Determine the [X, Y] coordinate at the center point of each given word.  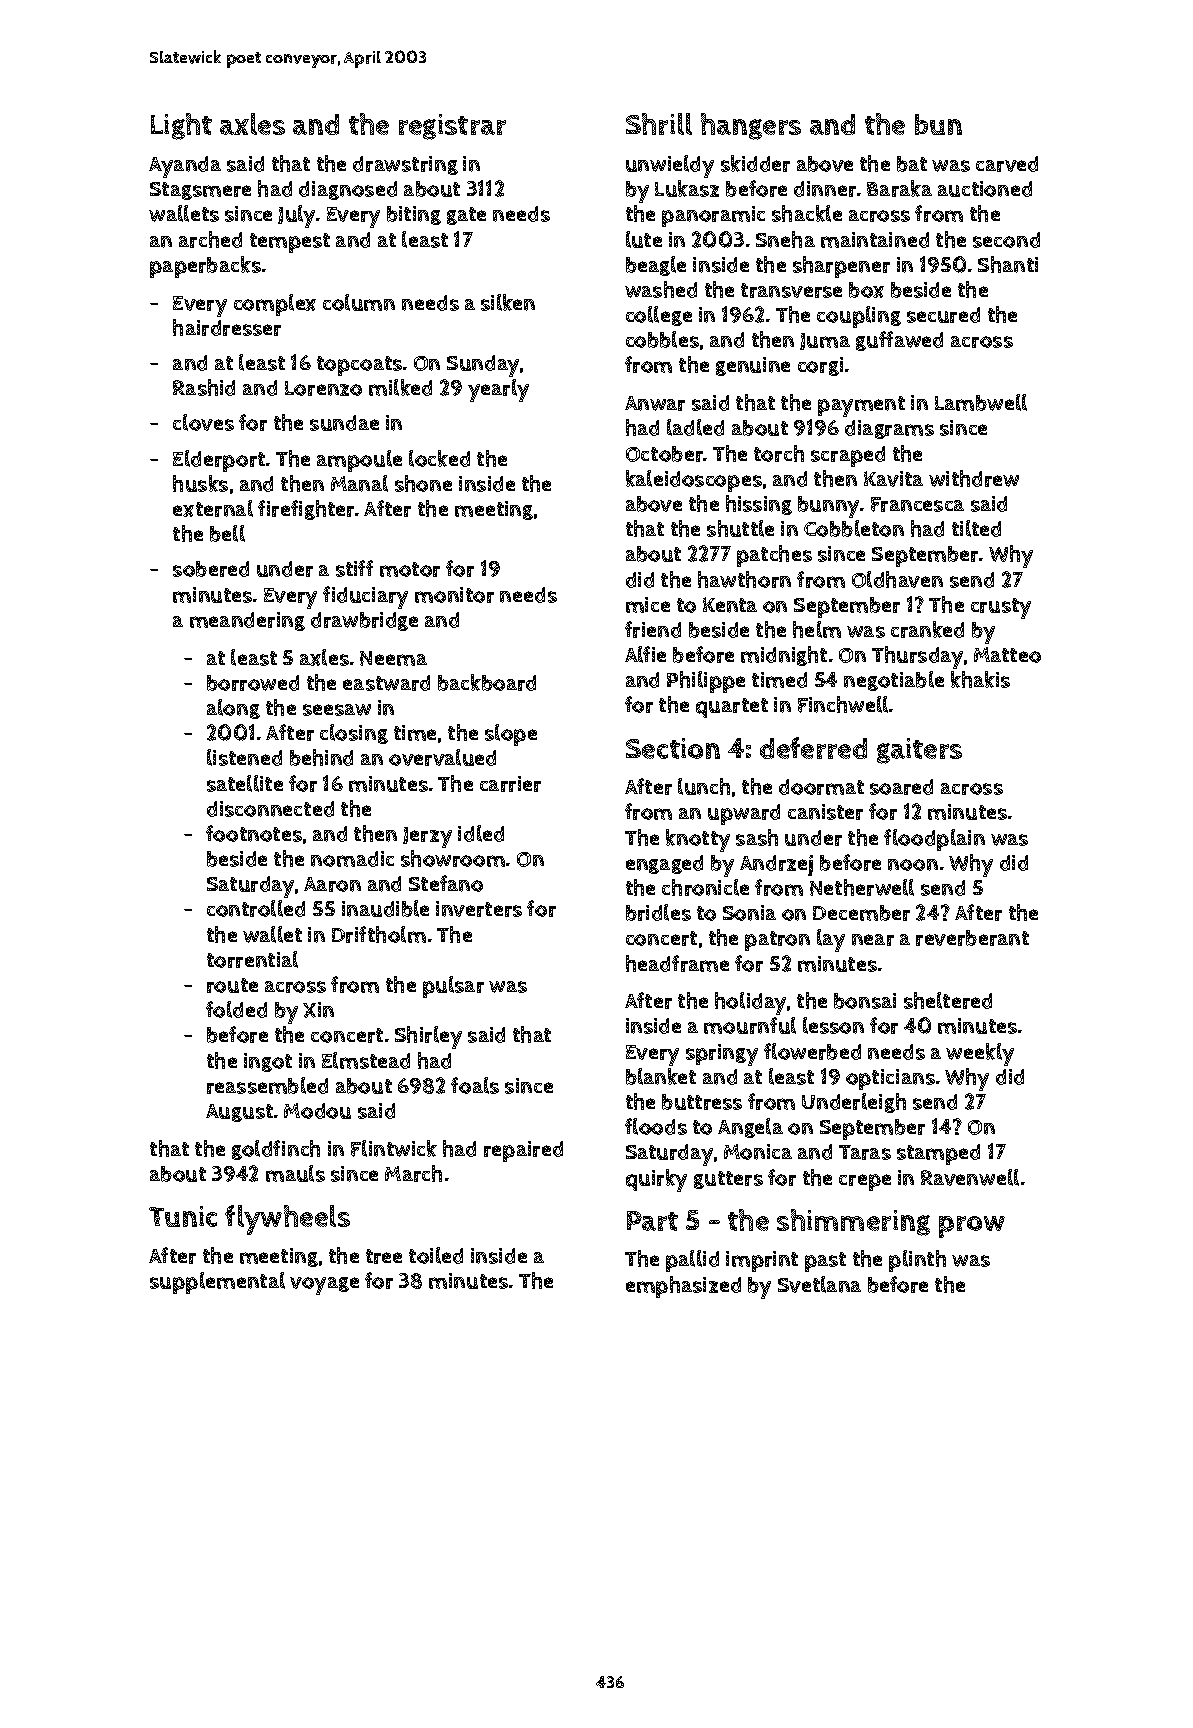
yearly [498, 390]
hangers [751, 126]
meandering [247, 621]
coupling [859, 317]
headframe [677, 963]
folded [236, 1009]
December [861, 913]
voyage [324, 1286]
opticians [890, 1079]
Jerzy [427, 837]
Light [181, 126]
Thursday [917, 657]
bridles [658, 912]
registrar [452, 127]
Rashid [204, 387]
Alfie [645, 654]
